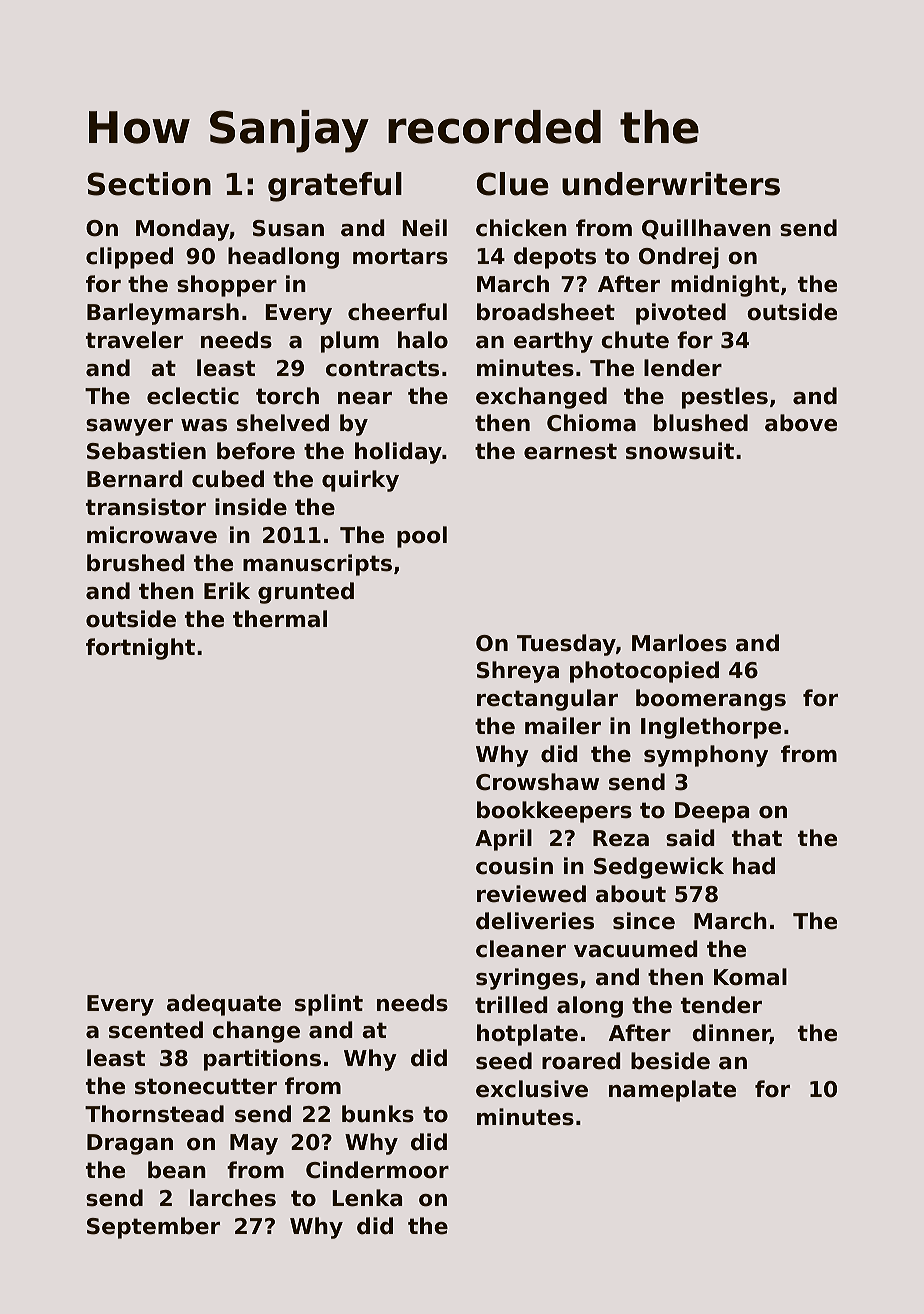 This screenshot has height=1314, width=924. I want to click on halo, so click(423, 340).
